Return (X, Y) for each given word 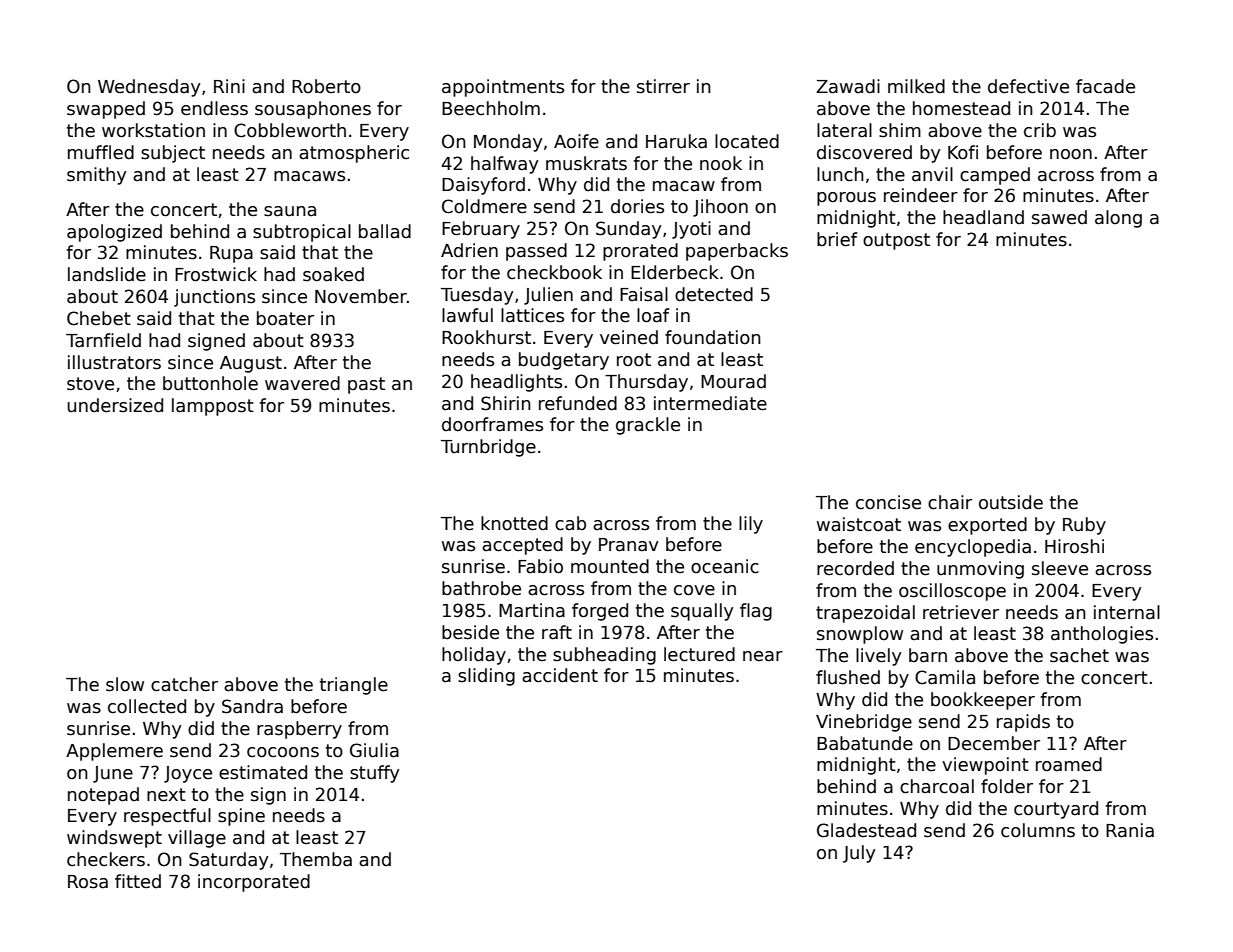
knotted (514, 523)
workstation (153, 130)
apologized (114, 233)
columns (1038, 830)
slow (125, 684)
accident (560, 675)
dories (637, 206)
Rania (1130, 830)
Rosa (88, 882)
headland (983, 217)
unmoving (980, 570)
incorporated (254, 883)
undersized (115, 405)
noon (1071, 154)
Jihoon (720, 208)
